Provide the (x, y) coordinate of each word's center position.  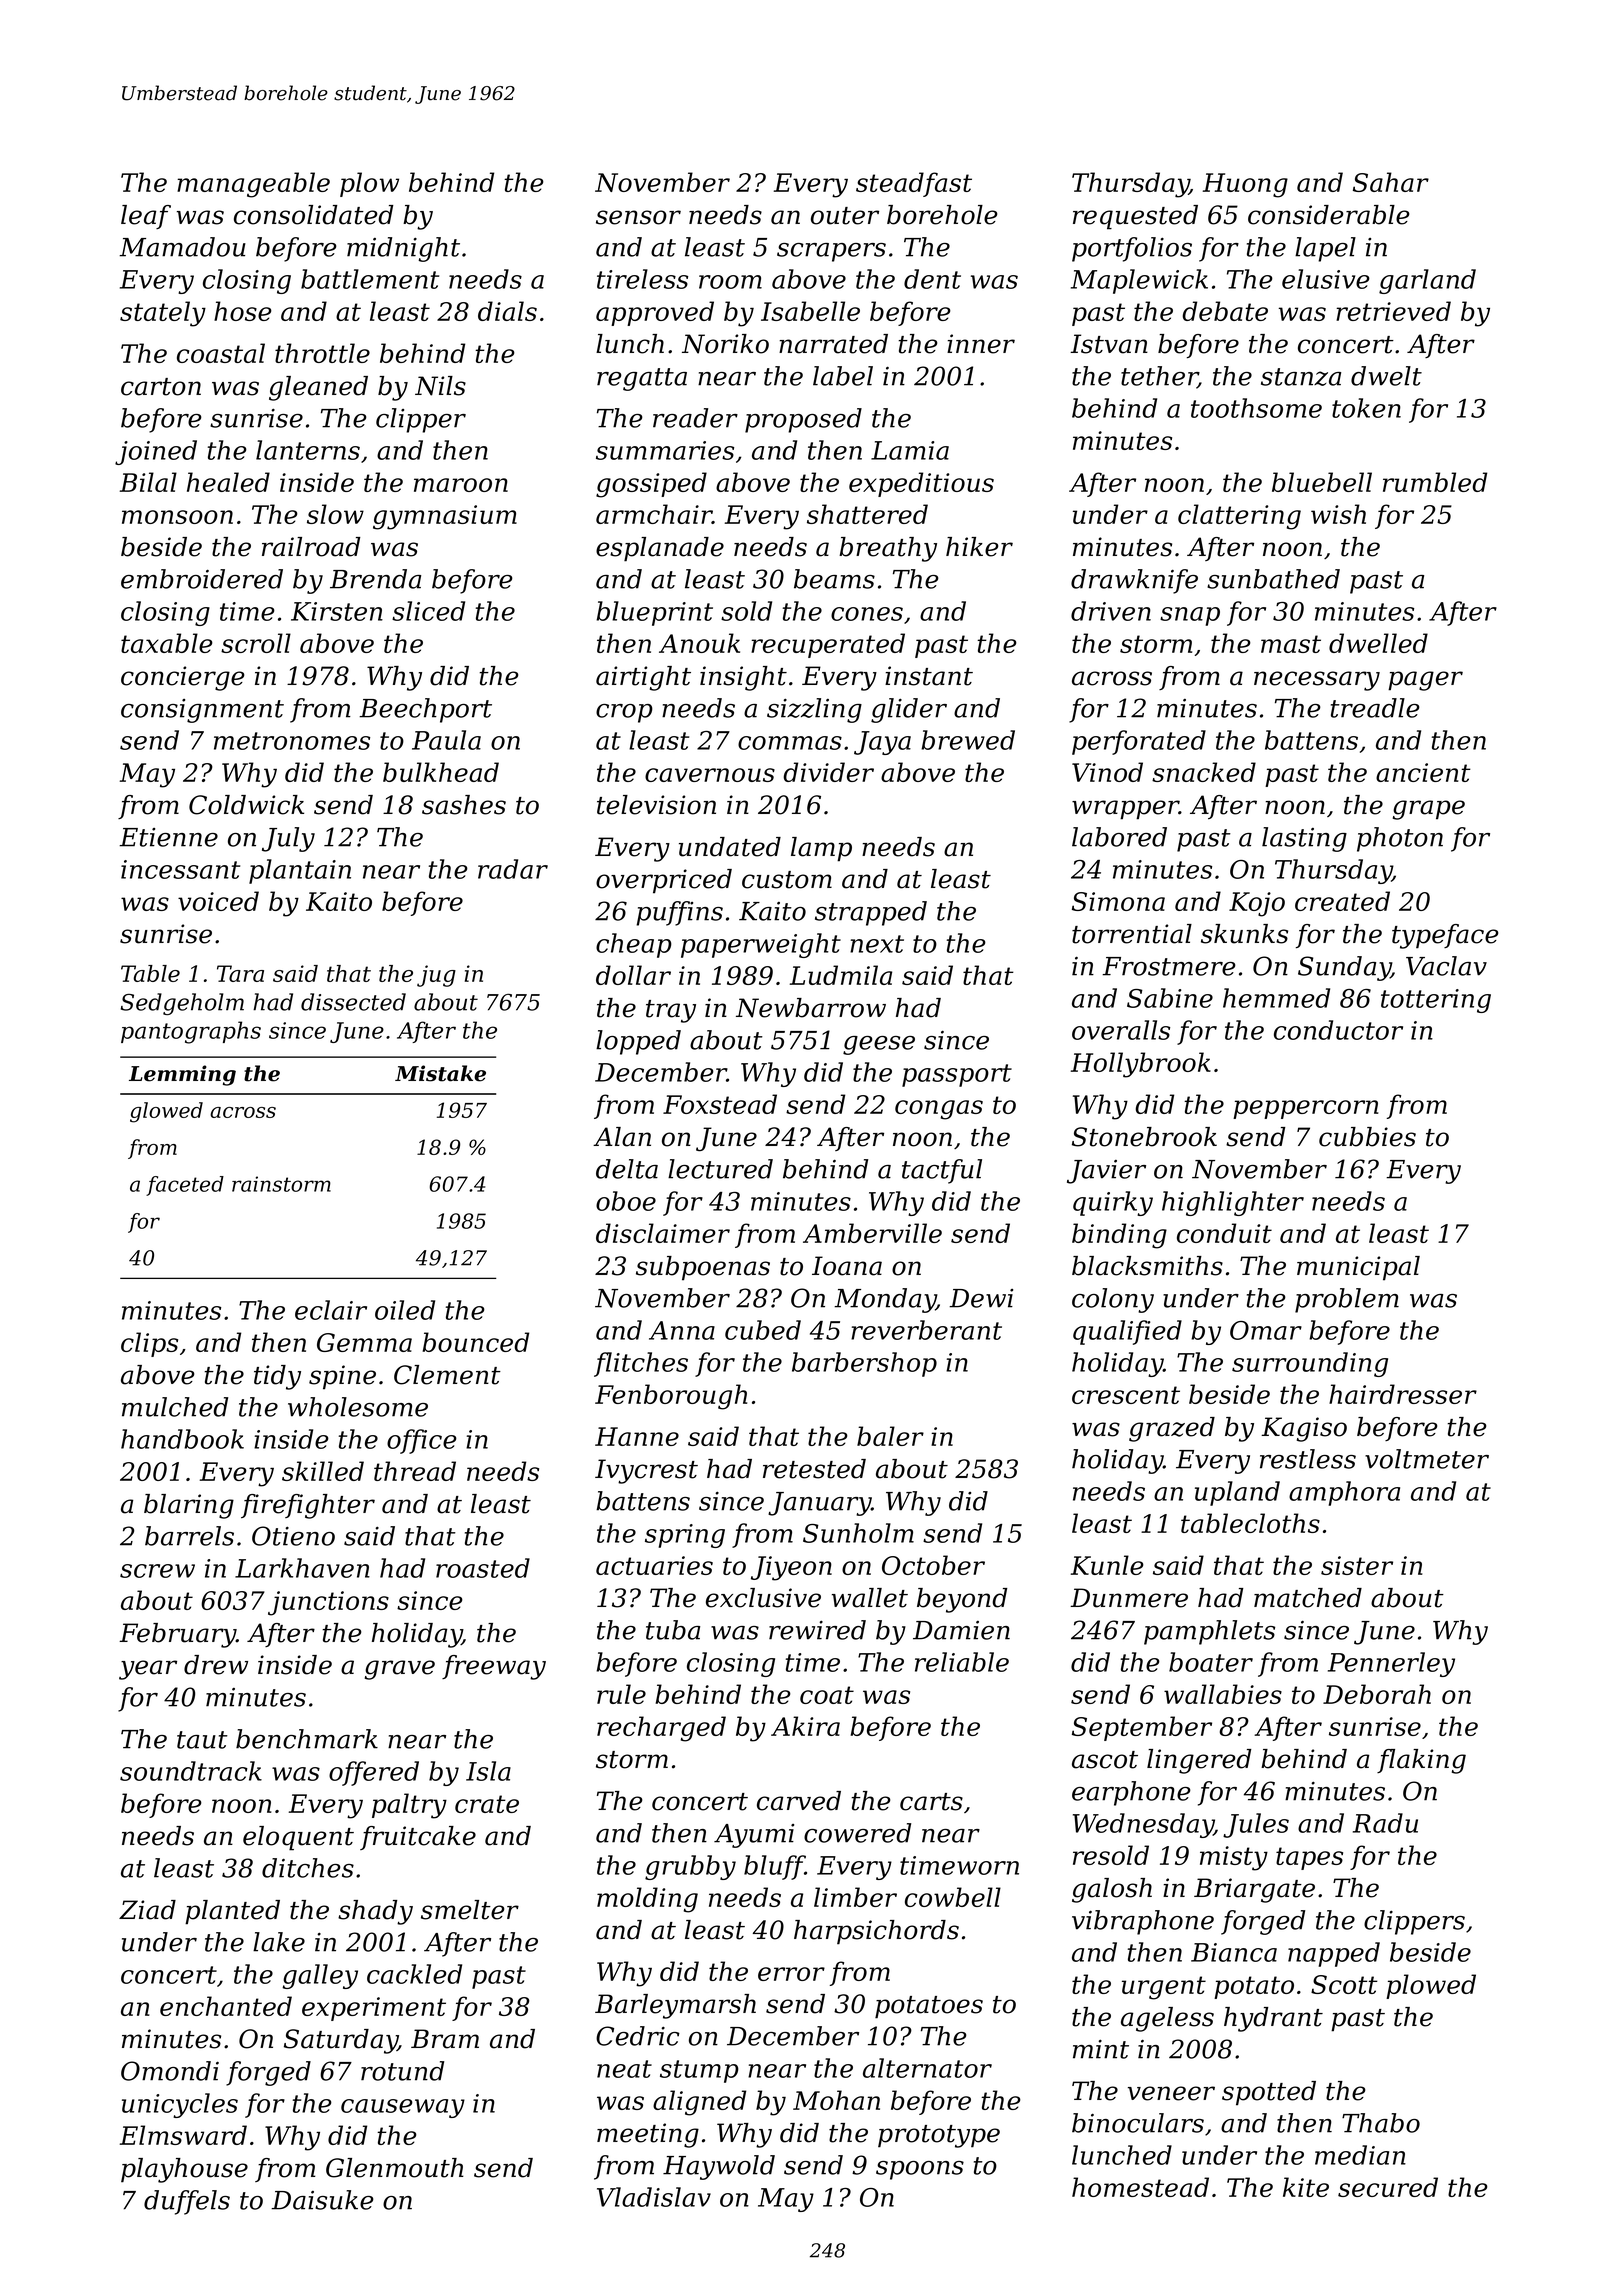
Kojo (1257, 904)
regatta (642, 379)
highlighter (1233, 1203)
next (877, 944)
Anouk (699, 643)
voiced (218, 901)
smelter (470, 1910)
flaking (1421, 1761)
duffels (187, 2202)
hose (243, 311)
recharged (661, 1729)
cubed (763, 1330)
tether (1159, 377)
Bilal (148, 482)
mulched (175, 1407)
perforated (1139, 742)
